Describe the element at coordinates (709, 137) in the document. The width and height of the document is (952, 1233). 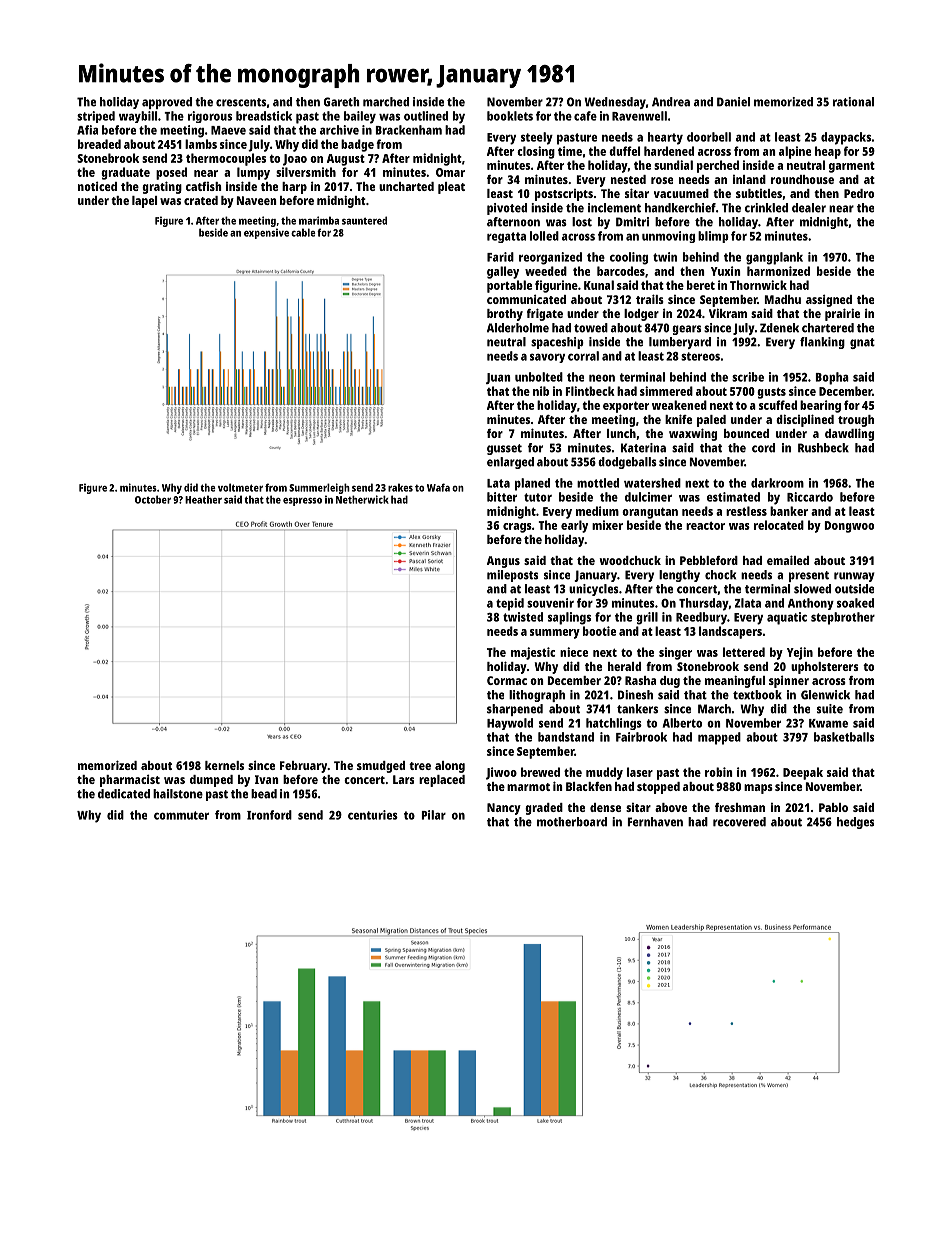
I see `doorbell` at that location.
